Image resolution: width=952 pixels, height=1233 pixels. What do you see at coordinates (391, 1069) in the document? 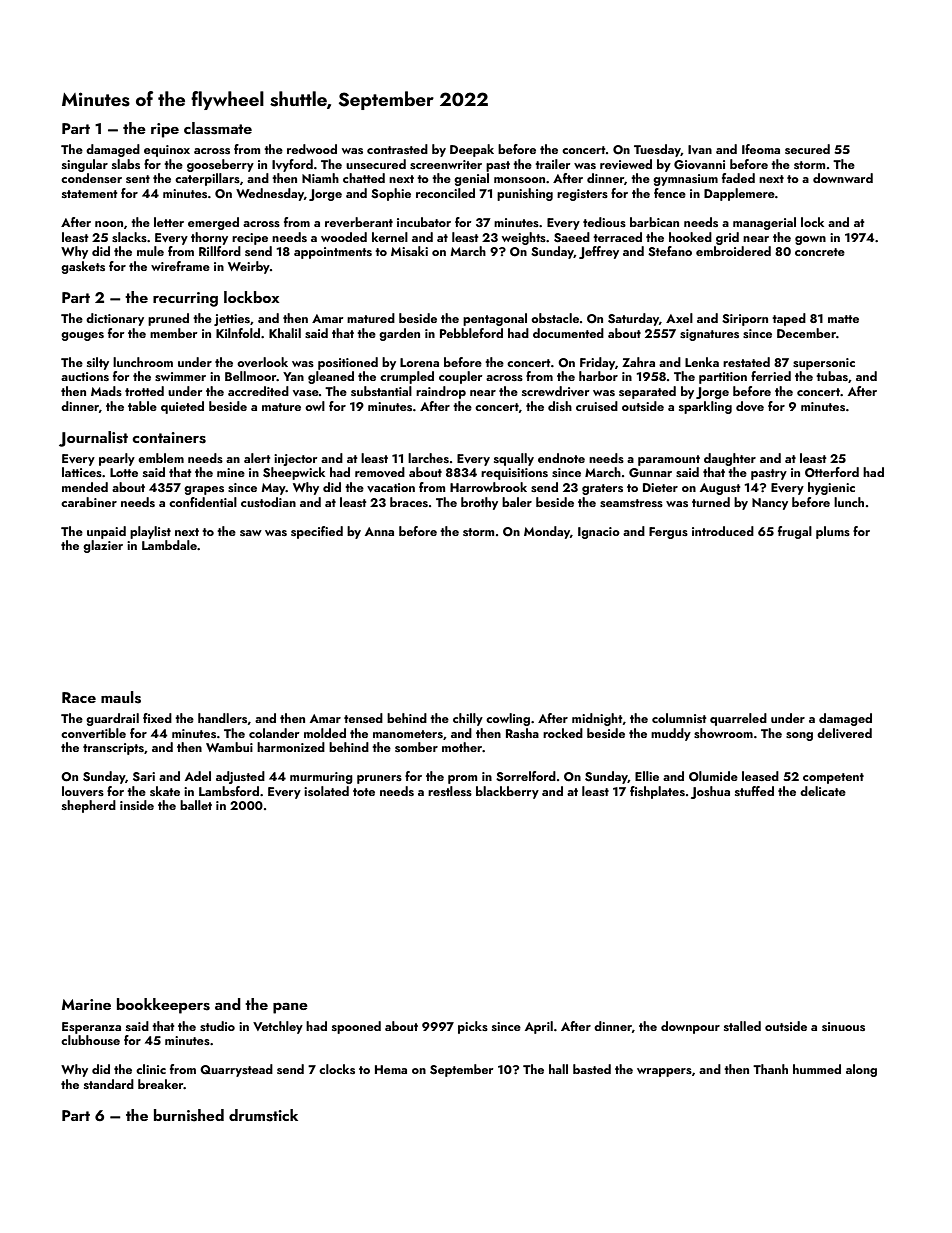
I see `Hema` at bounding box center [391, 1069].
